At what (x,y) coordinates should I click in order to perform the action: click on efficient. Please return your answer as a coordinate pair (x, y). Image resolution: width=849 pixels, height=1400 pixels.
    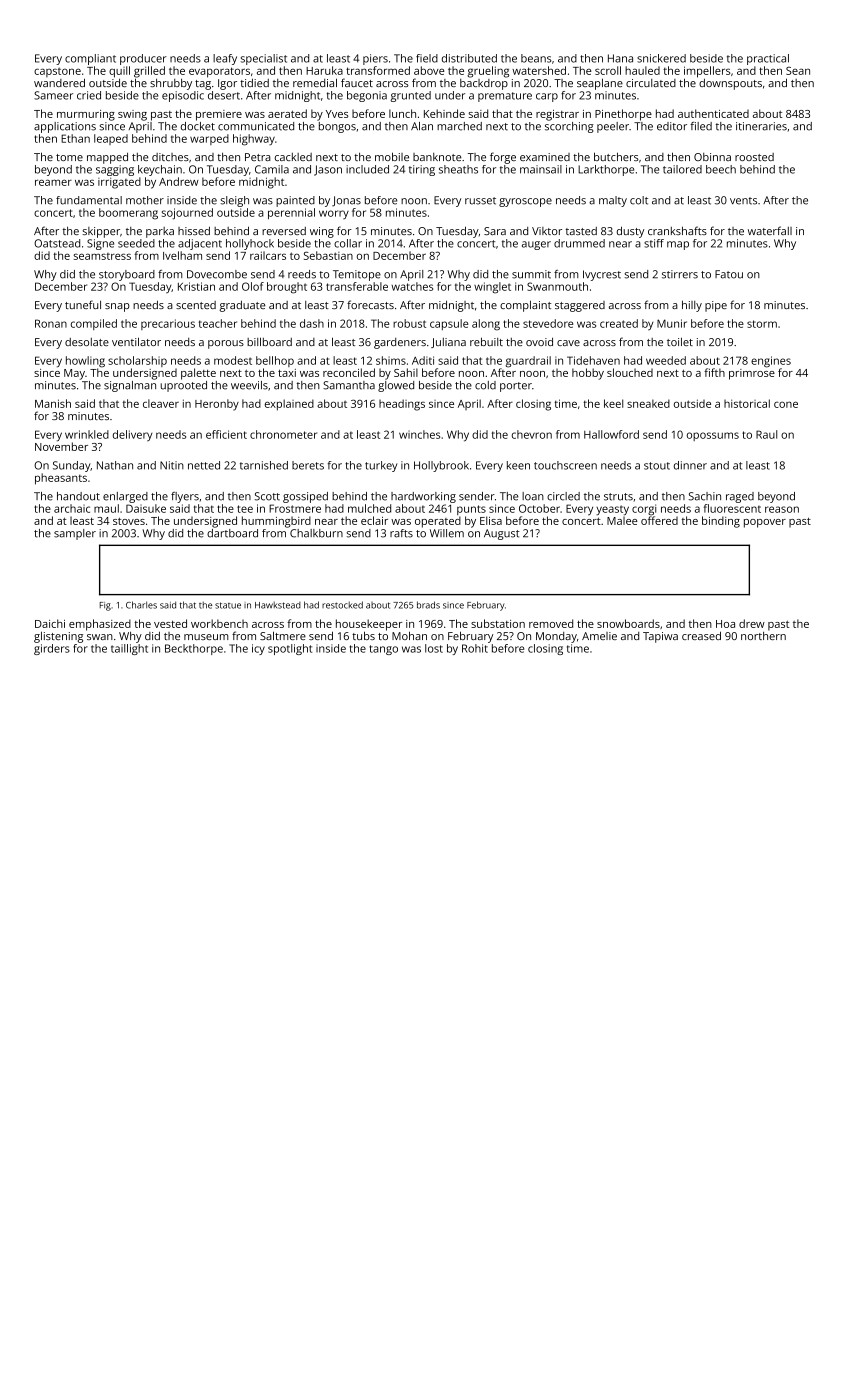
    Looking at the image, I should click on (226, 434).
